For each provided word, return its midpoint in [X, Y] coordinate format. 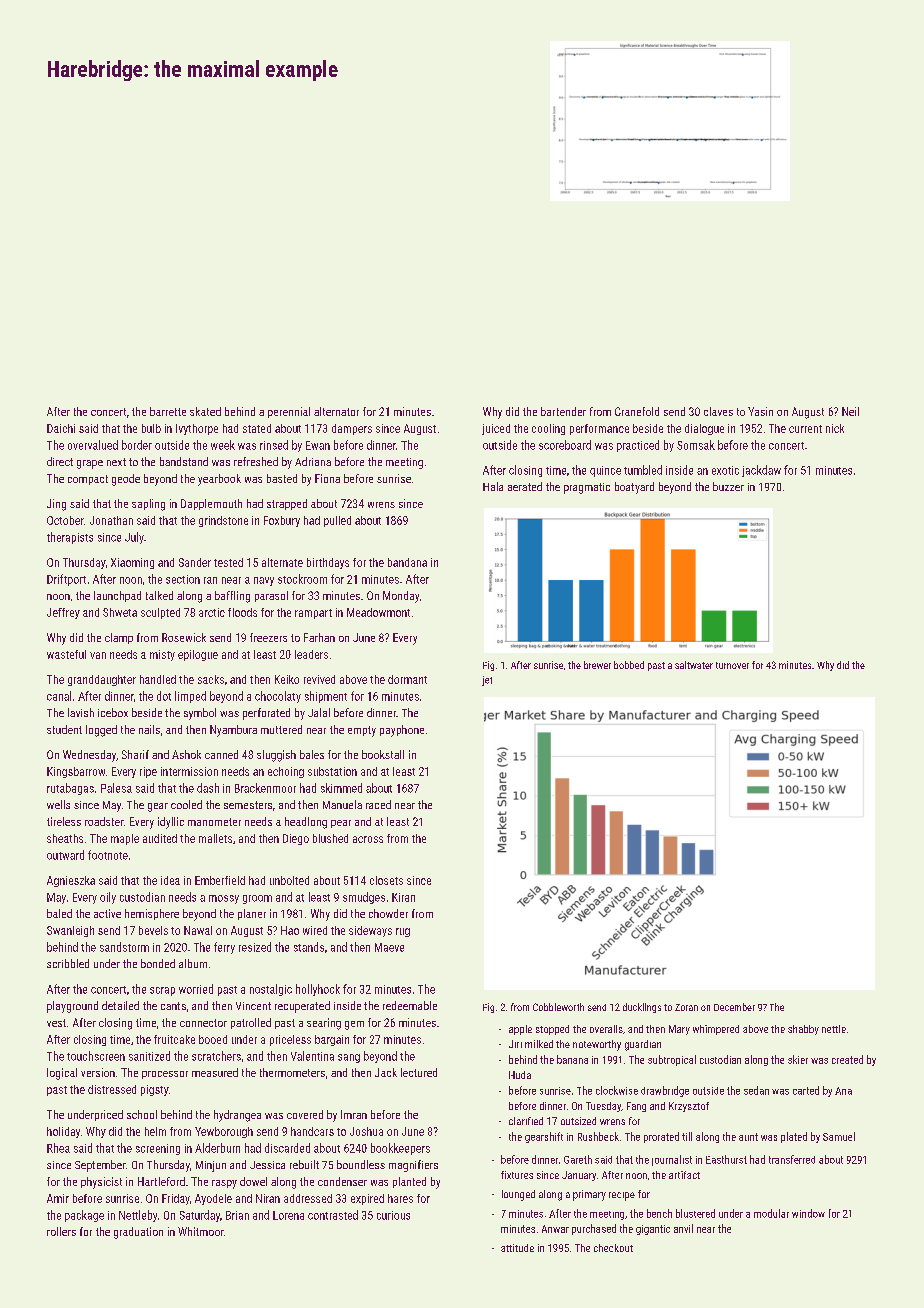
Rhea [58, 1148]
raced [378, 804]
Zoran [686, 1007]
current [805, 429]
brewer [597, 665]
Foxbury [282, 521]
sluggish [276, 756]
